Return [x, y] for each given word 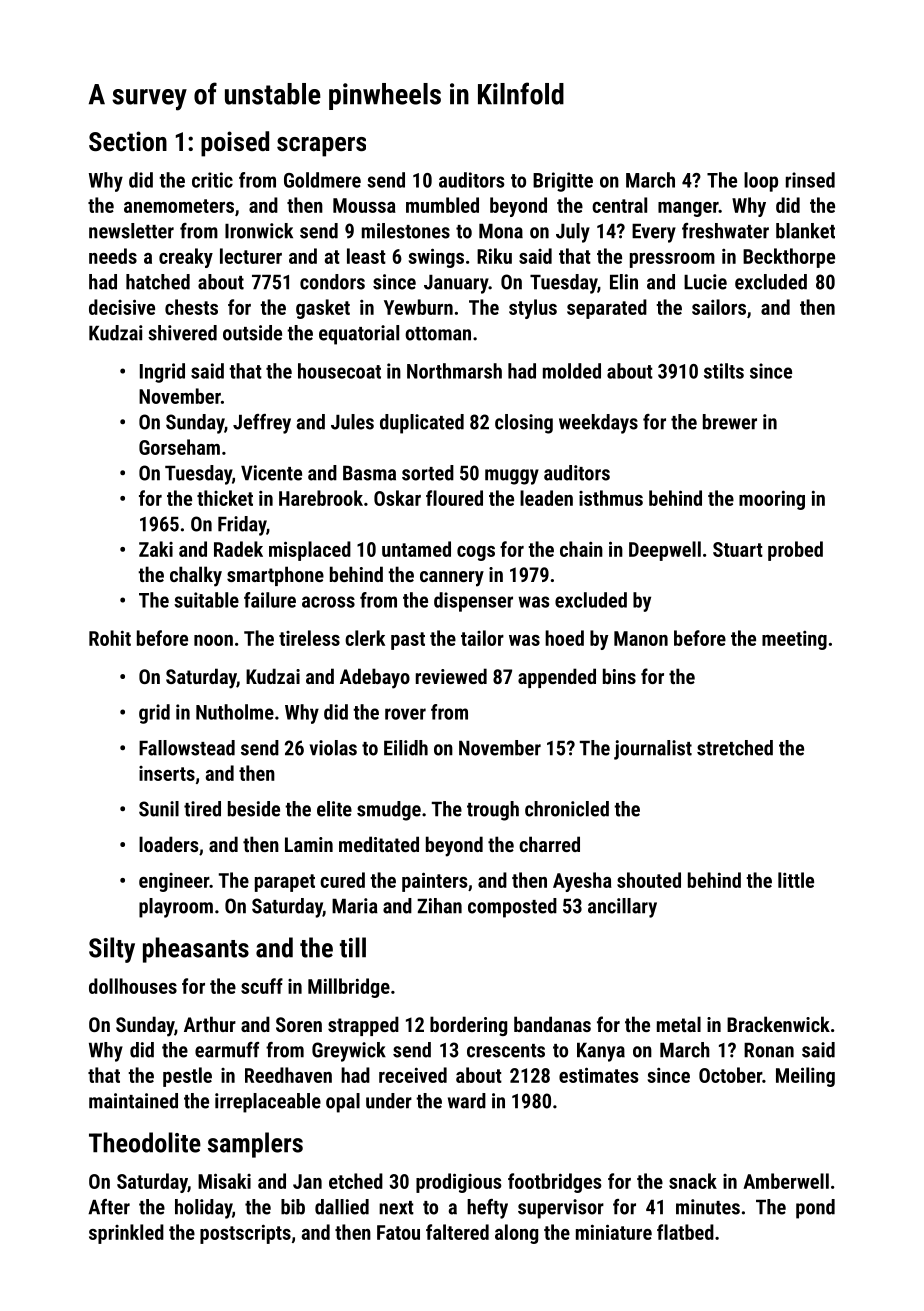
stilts [724, 371]
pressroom [672, 260]
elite [334, 809]
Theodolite [145, 1142]
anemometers [179, 206]
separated [607, 309]
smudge [389, 811]
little [796, 880]
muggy [512, 477]
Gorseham [179, 447]
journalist [653, 750]
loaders [168, 844]
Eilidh [406, 748]
